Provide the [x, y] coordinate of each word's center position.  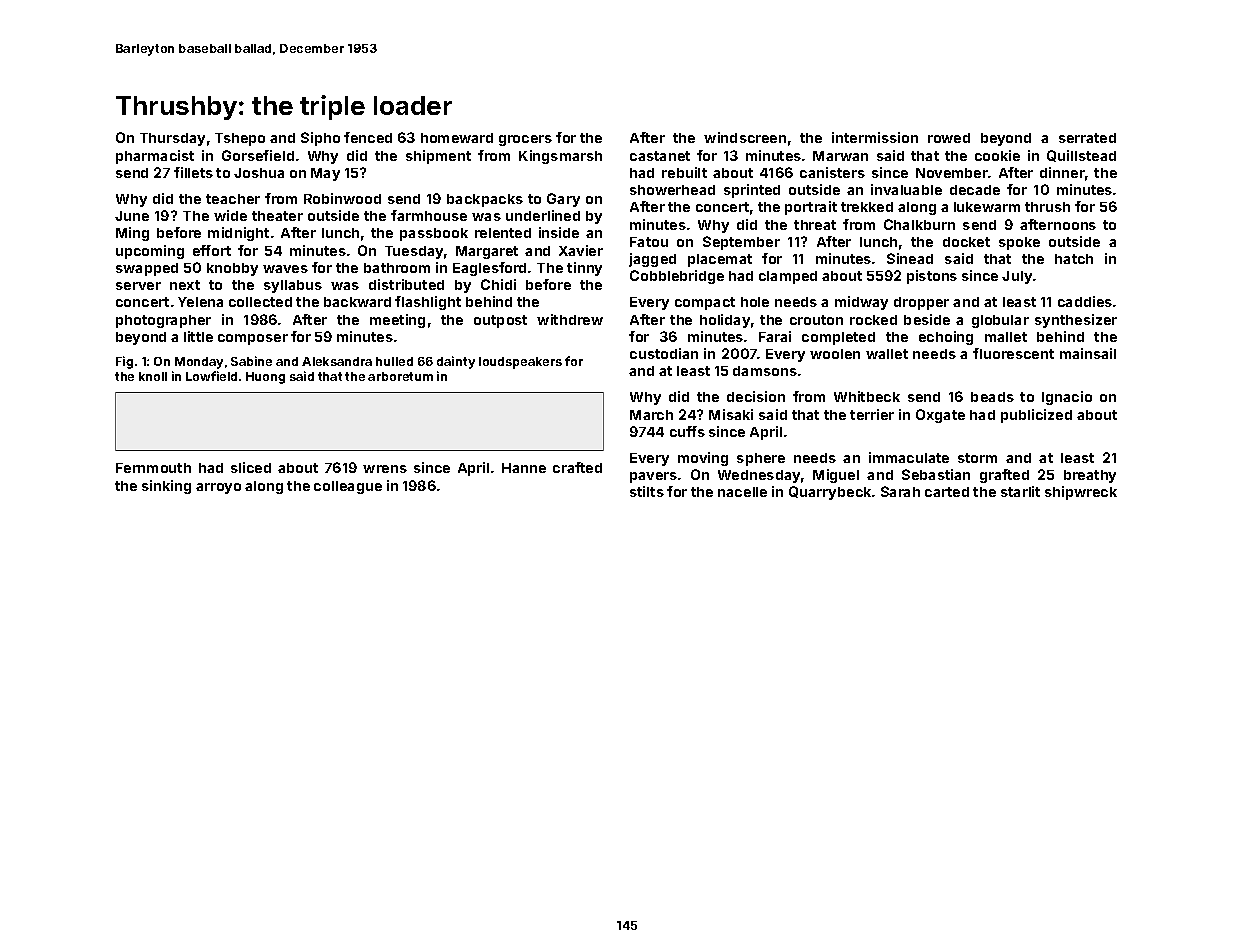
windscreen [745, 137]
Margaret [487, 252]
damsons [765, 371]
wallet [887, 354]
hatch [1074, 259]
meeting [397, 321]
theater [277, 216]
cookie [997, 155]
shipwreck [1081, 493]
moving [703, 459]
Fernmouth [153, 468]
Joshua [259, 173]
